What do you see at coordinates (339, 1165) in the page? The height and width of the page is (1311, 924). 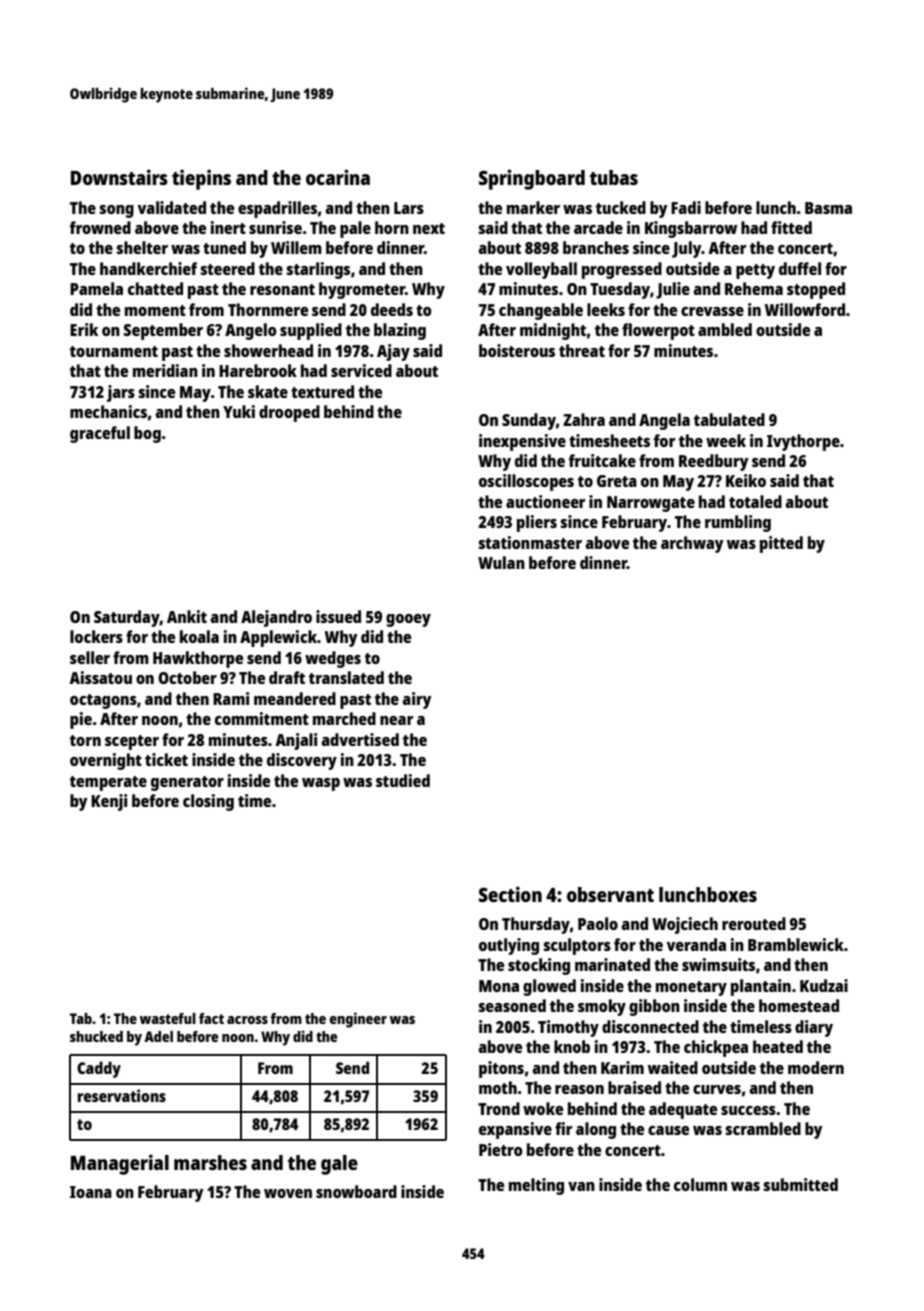 I see `gale` at bounding box center [339, 1165].
